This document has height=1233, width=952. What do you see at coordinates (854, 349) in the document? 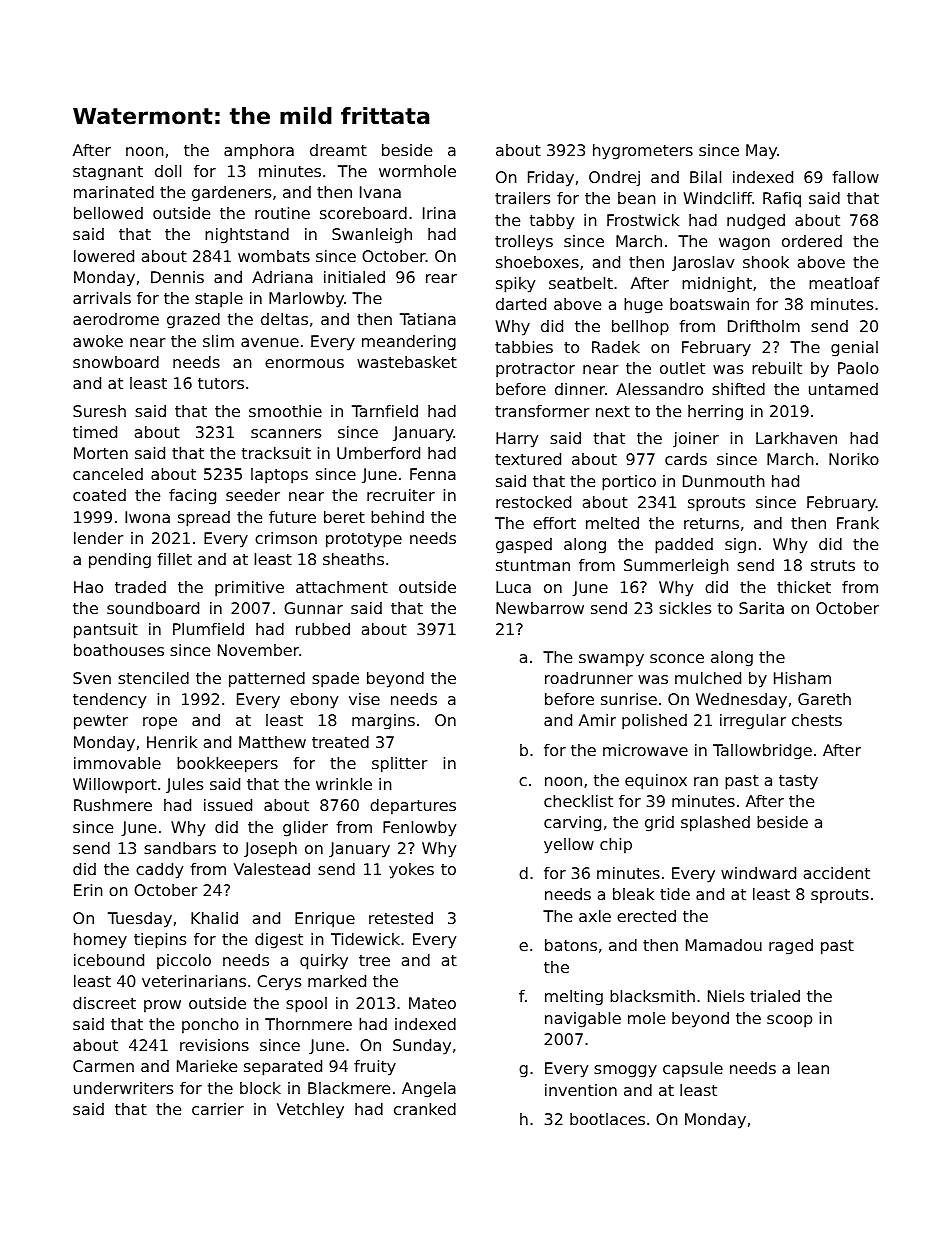
I see `genial` at bounding box center [854, 349].
